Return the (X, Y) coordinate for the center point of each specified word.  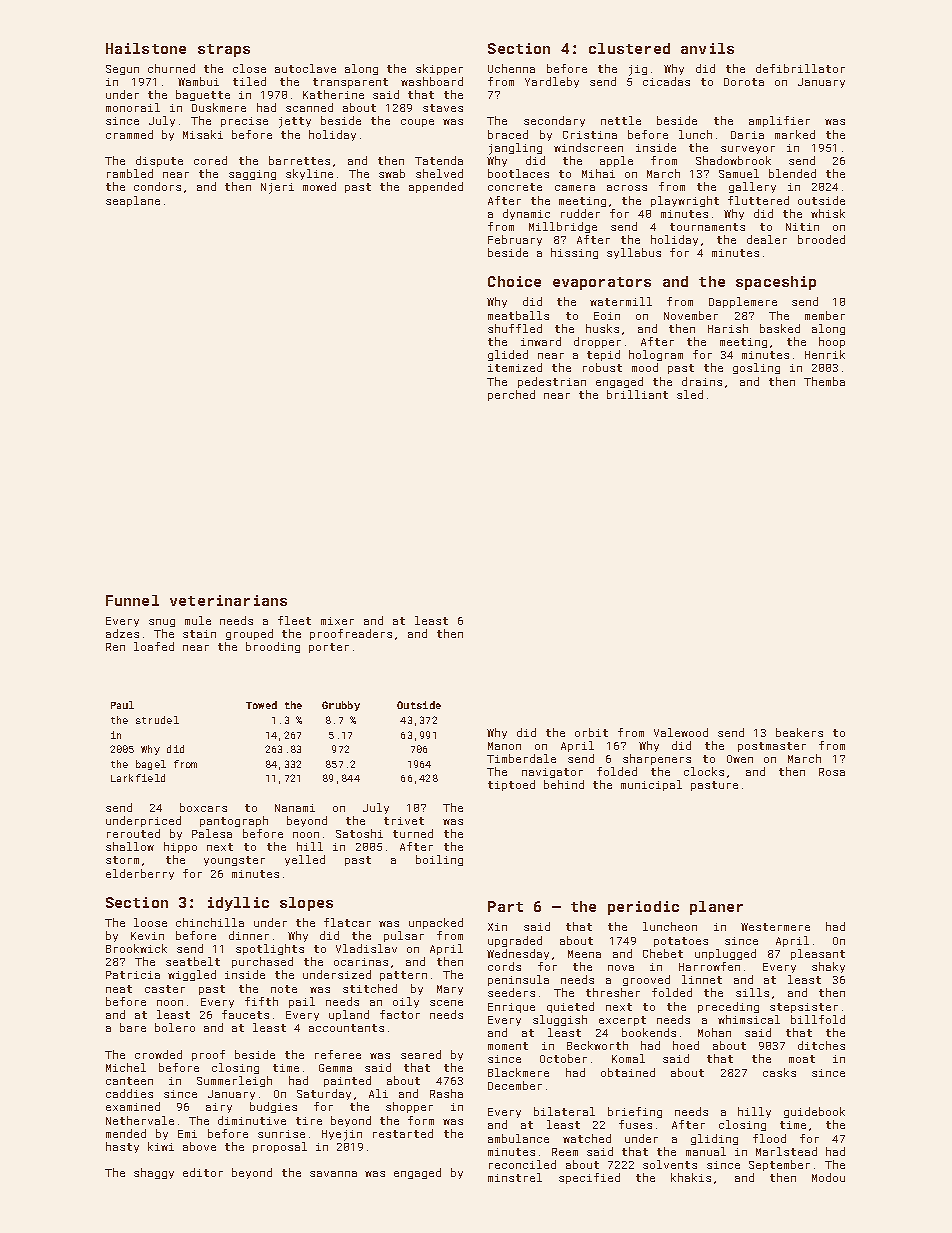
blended (792, 173)
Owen (740, 759)
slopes (306, 904)
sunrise (281, 1134)
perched (511, 395)
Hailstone (146, 48)
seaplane (133, 201)
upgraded (515, 941)
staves (443, 108)
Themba (824, 381)
